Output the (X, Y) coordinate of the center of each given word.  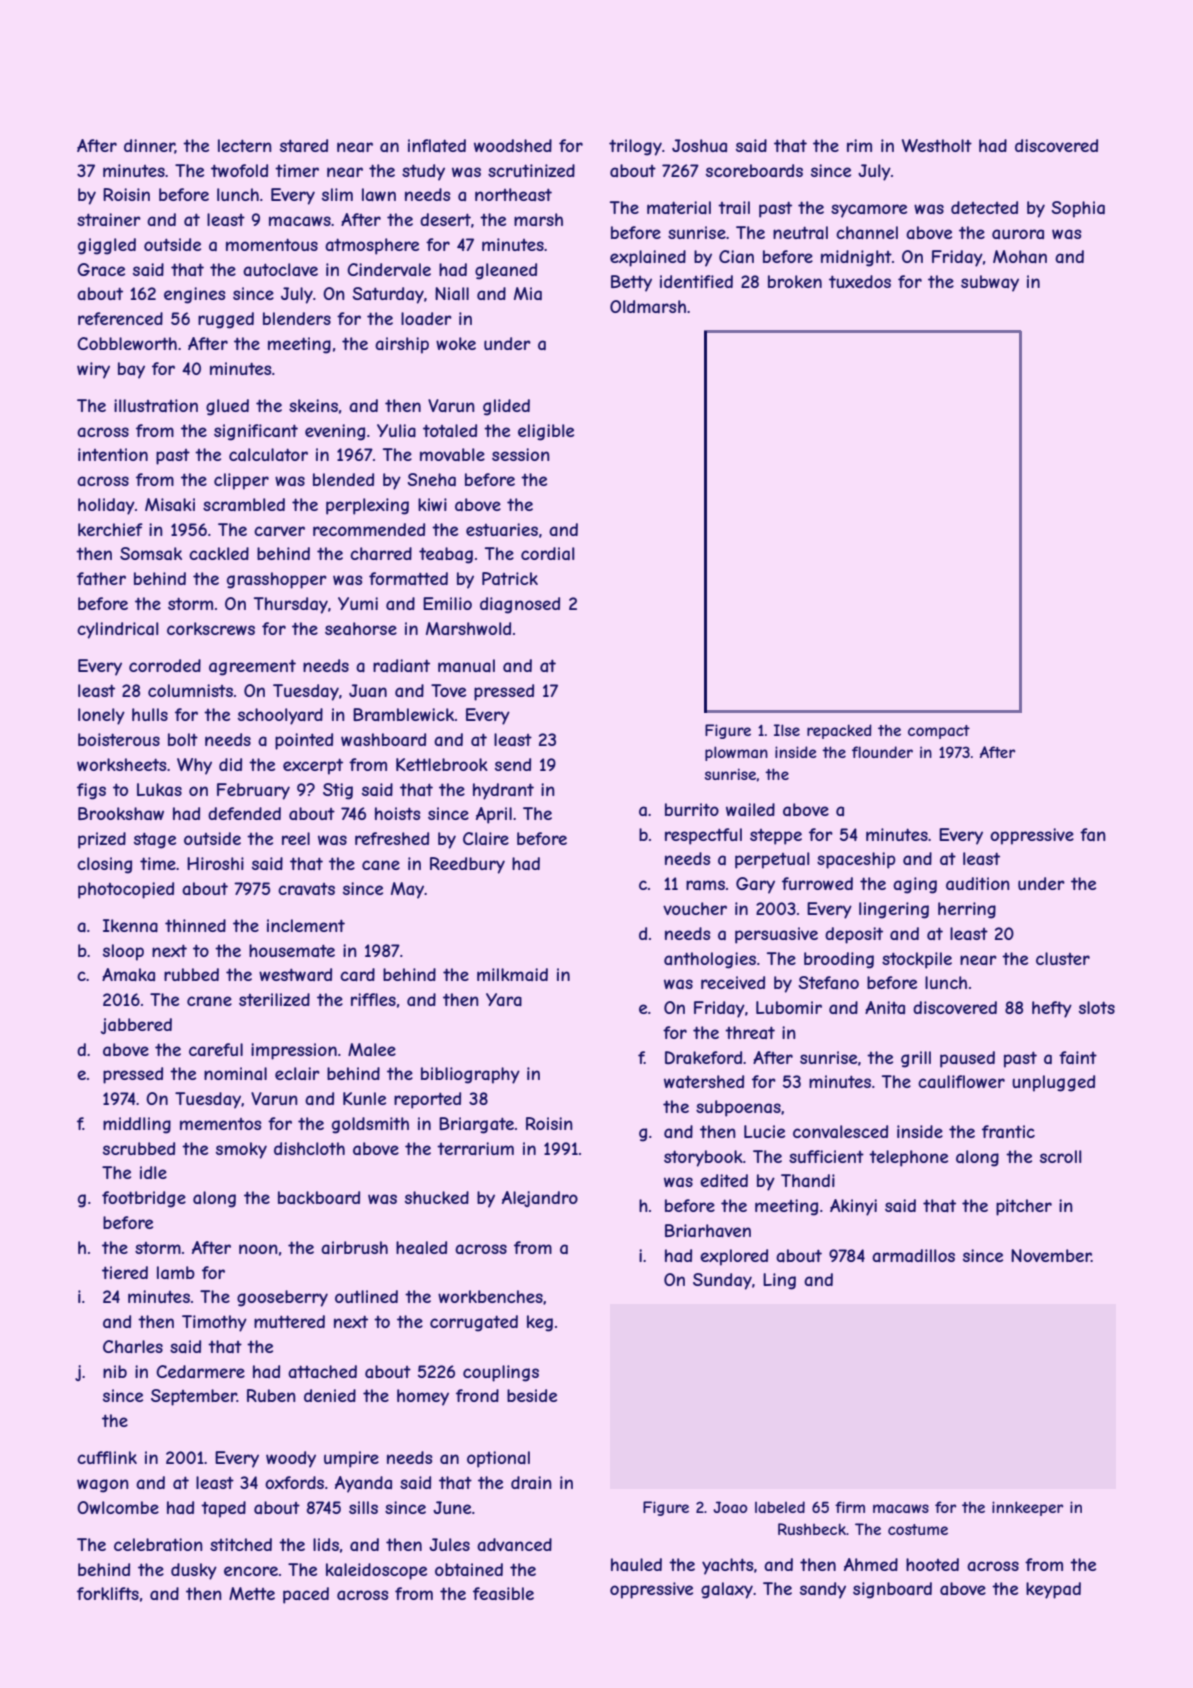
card (357, 974)
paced (306, 1595)
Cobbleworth (127, 343)
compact (939, 732)
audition (978, 883)
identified (696, 281)
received (733, 982)
